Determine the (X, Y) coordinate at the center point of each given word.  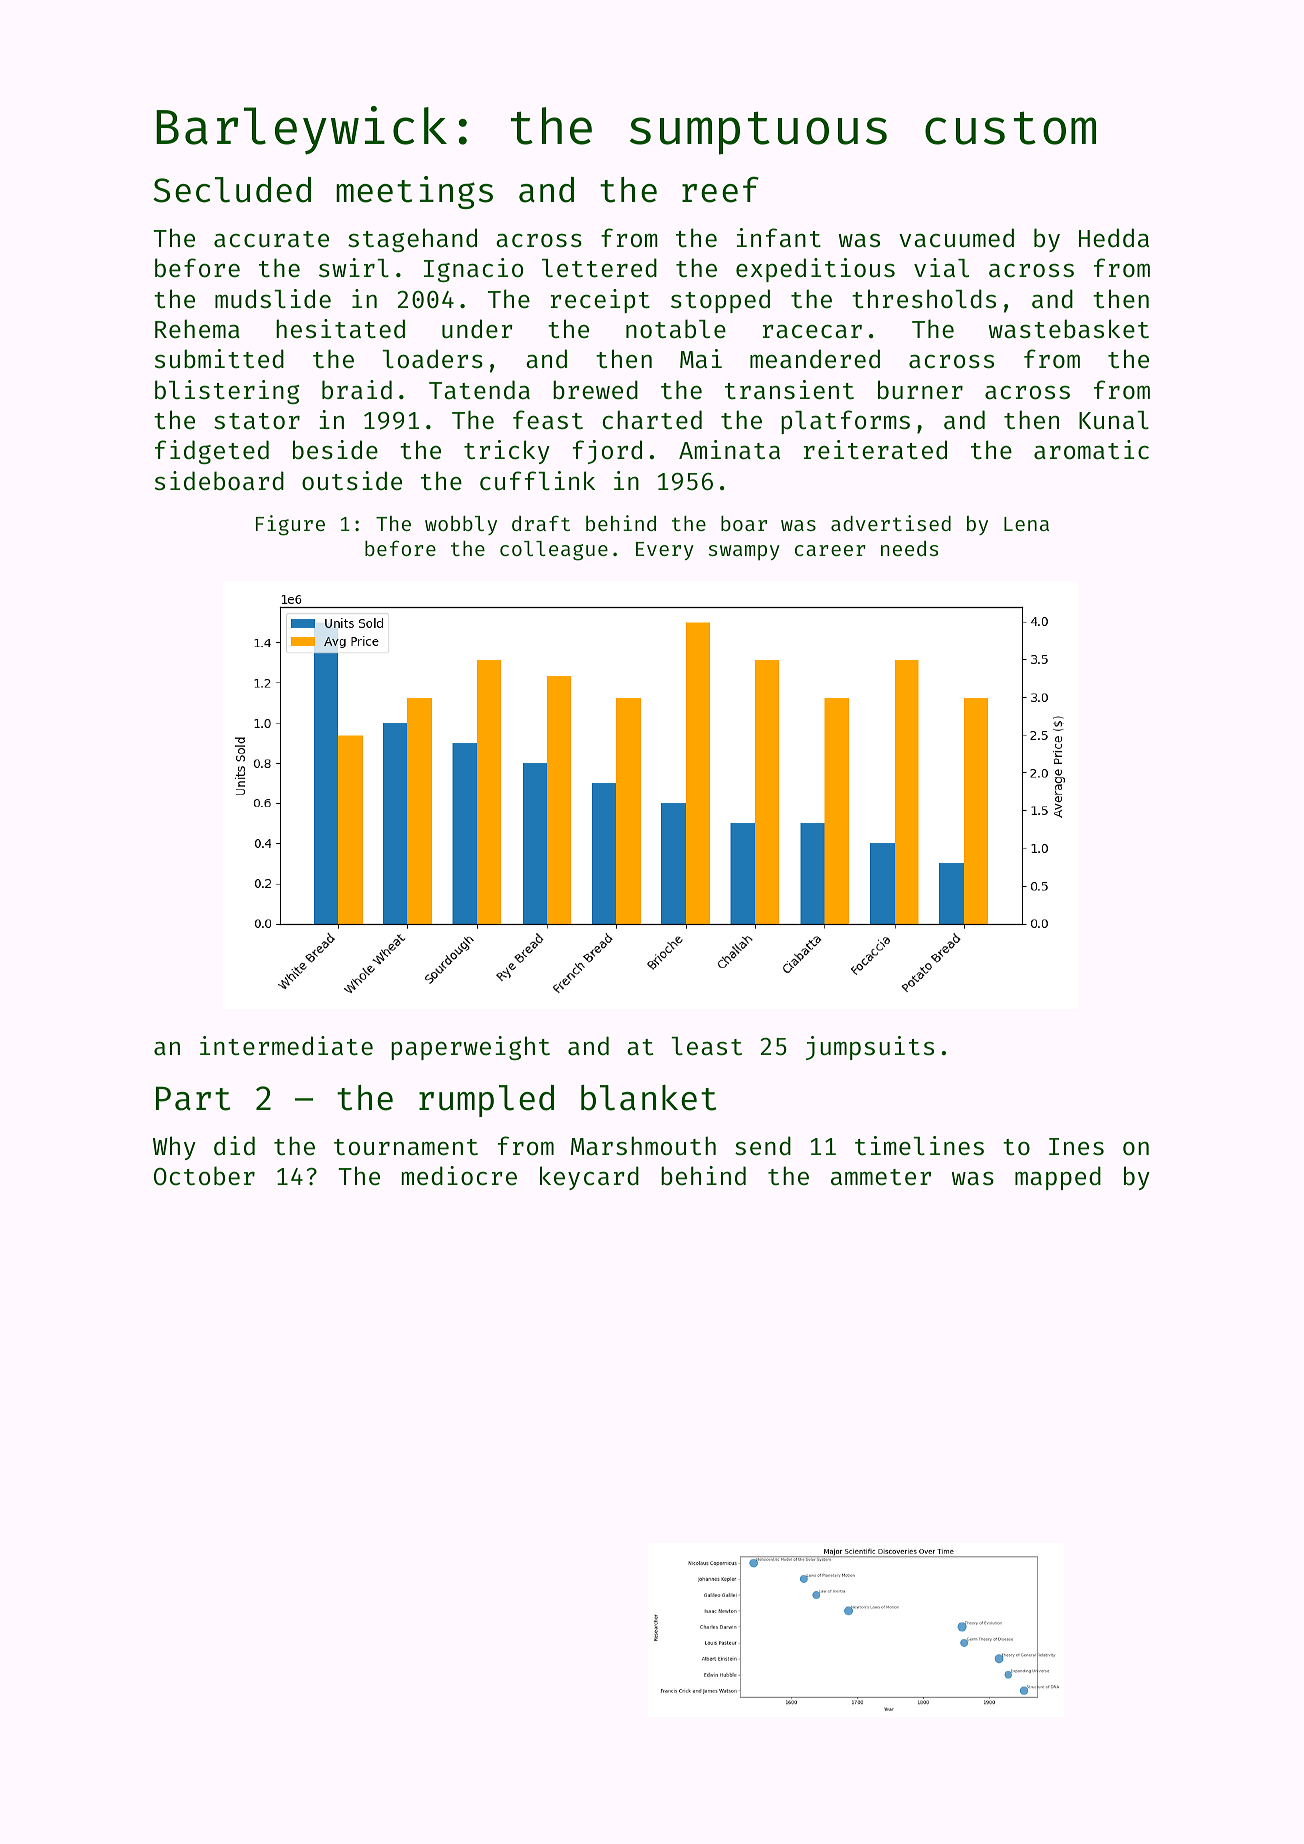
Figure (290, 525)
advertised (891, 523)
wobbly (461, 525)
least (706, 1046)
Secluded (232, 190)
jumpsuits (870, 1048)
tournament (406, 1147)
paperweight (470, 1048)
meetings (414, 192)
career (830, 550)
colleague (554, 551)
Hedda (1114, 238)
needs (909, 548)
